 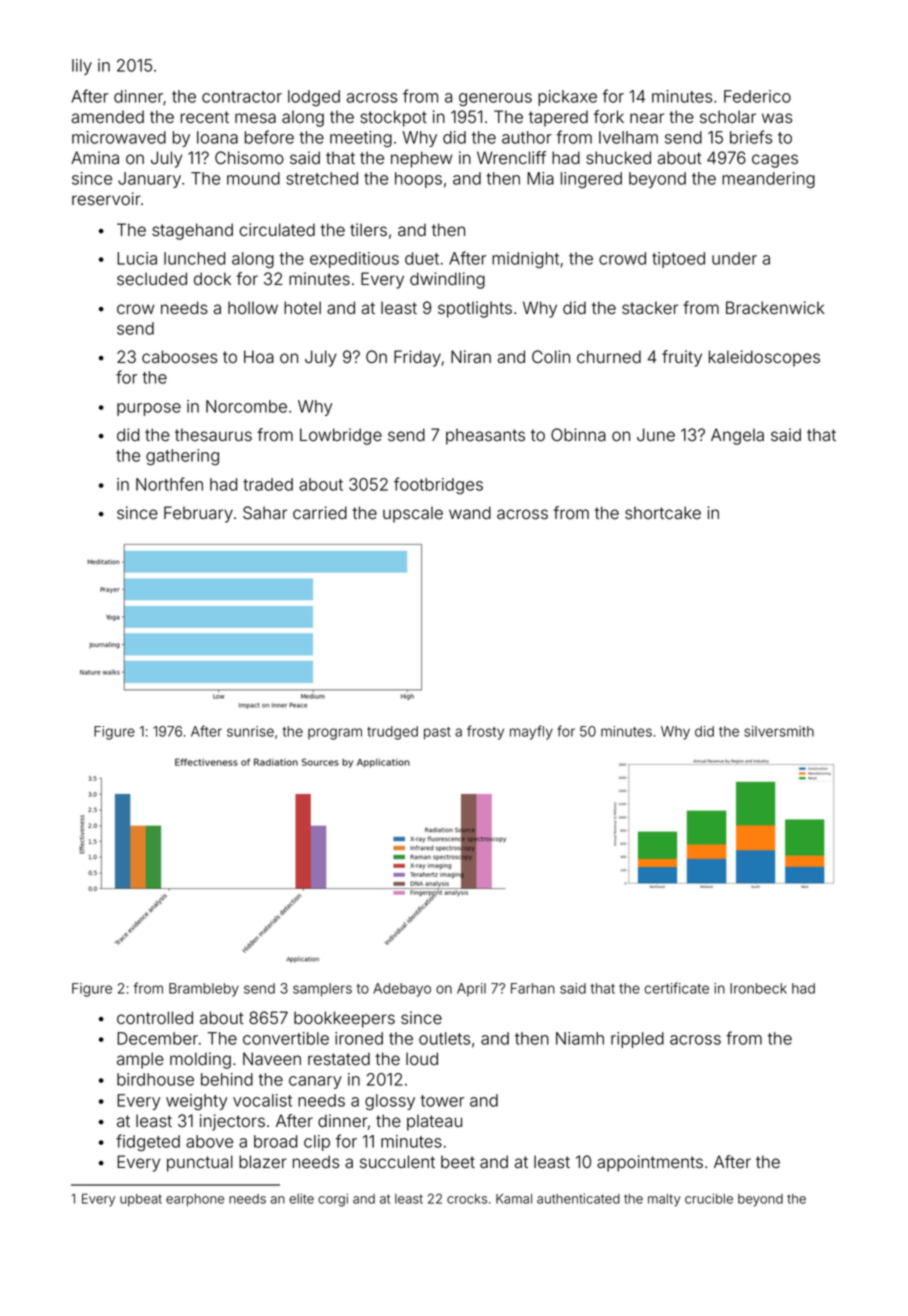 I want to click on Brambleby, so click(x=204, y=990).
